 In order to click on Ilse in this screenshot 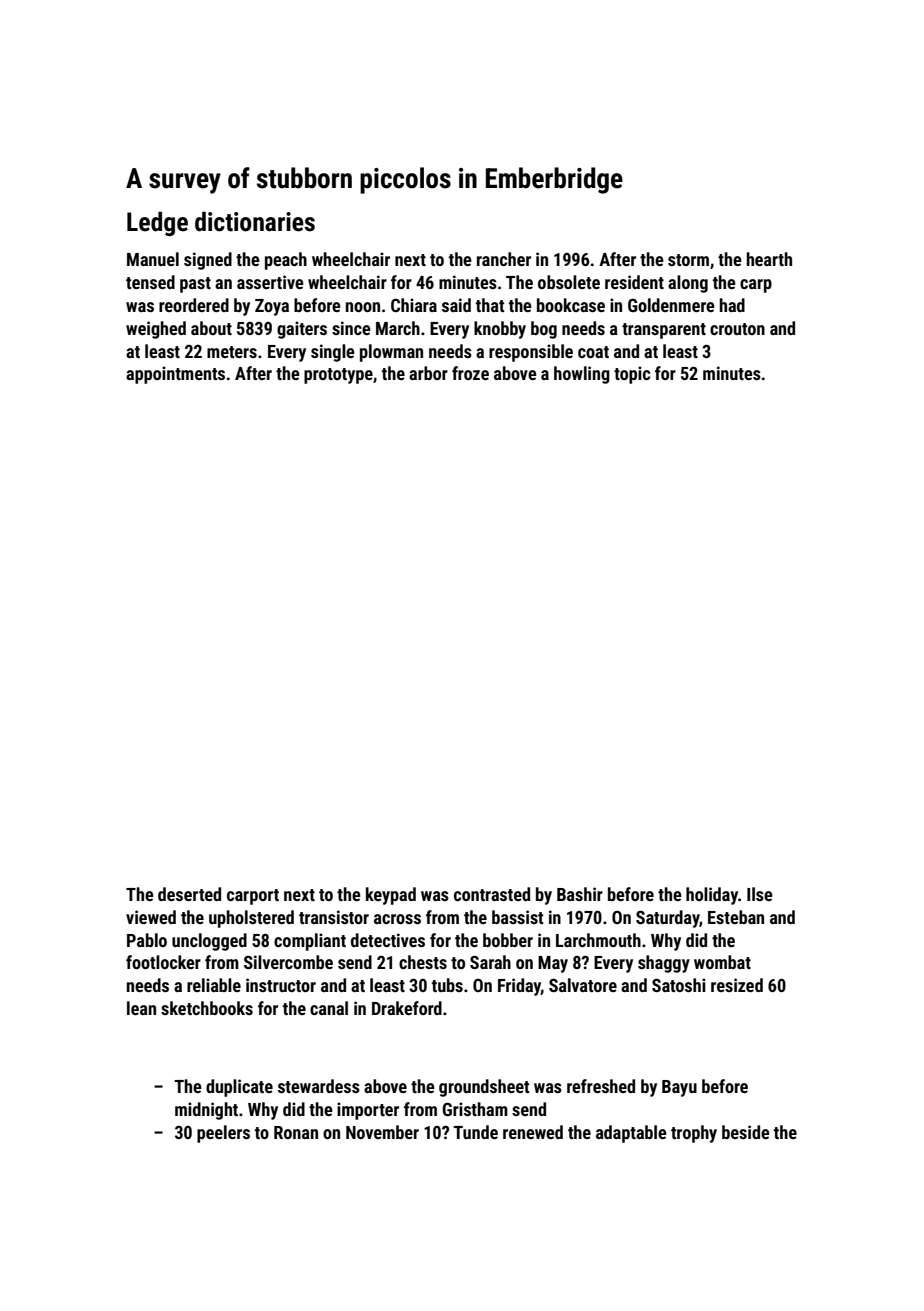, I will do `click(760, 894)`.
